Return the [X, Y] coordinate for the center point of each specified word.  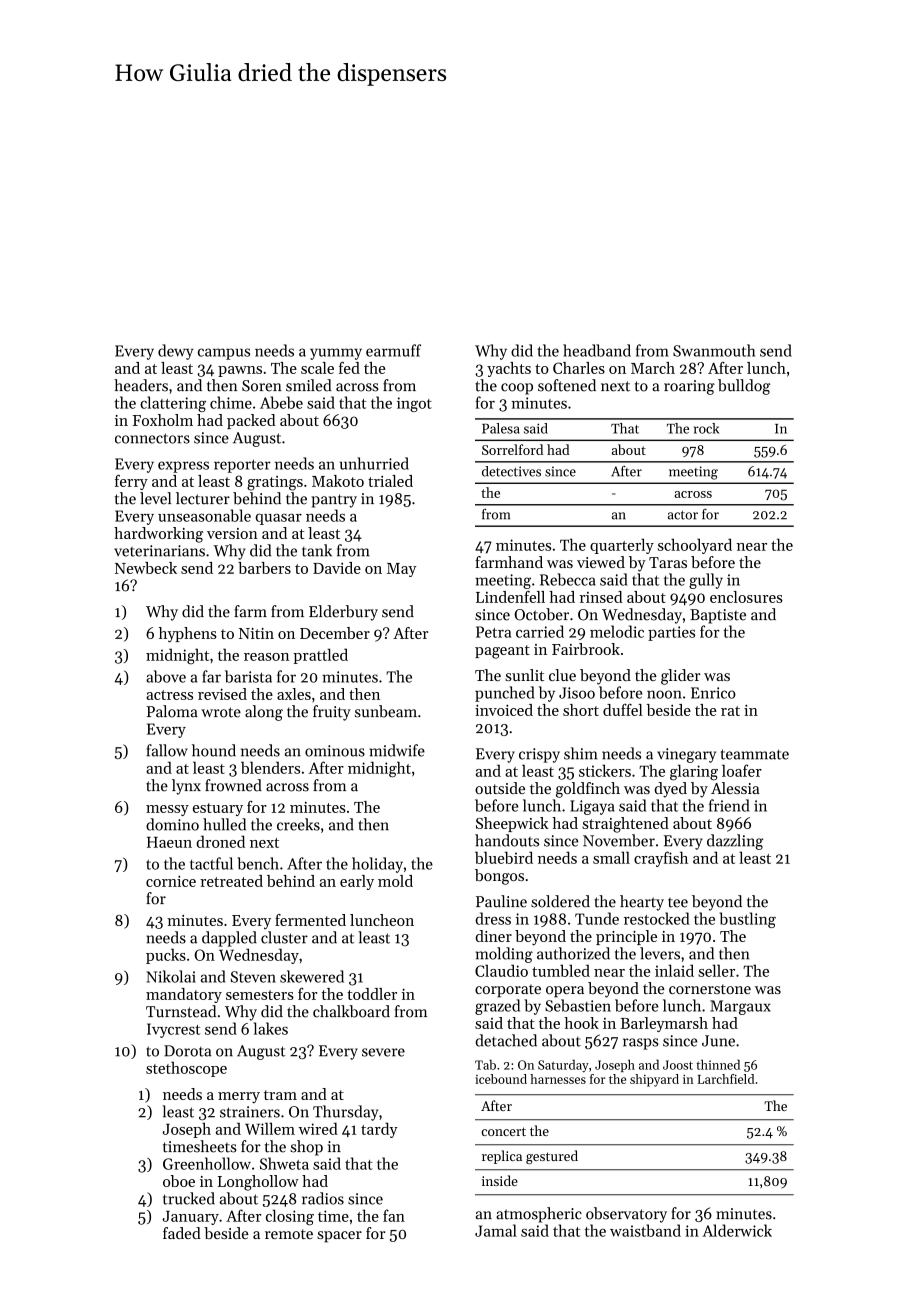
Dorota [187, 1051]
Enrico [713, 693]
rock [706, 428]
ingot [414, 404]
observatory [626, 1215]
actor [683, 515]
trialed [390, 481]
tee [678, 903]
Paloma [172, 711]
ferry [131, 482]
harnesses [558, 1079]
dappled [229, 939]
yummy [336, 354]
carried [540, 631]
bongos [499, 877]
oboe [179, 1181]
